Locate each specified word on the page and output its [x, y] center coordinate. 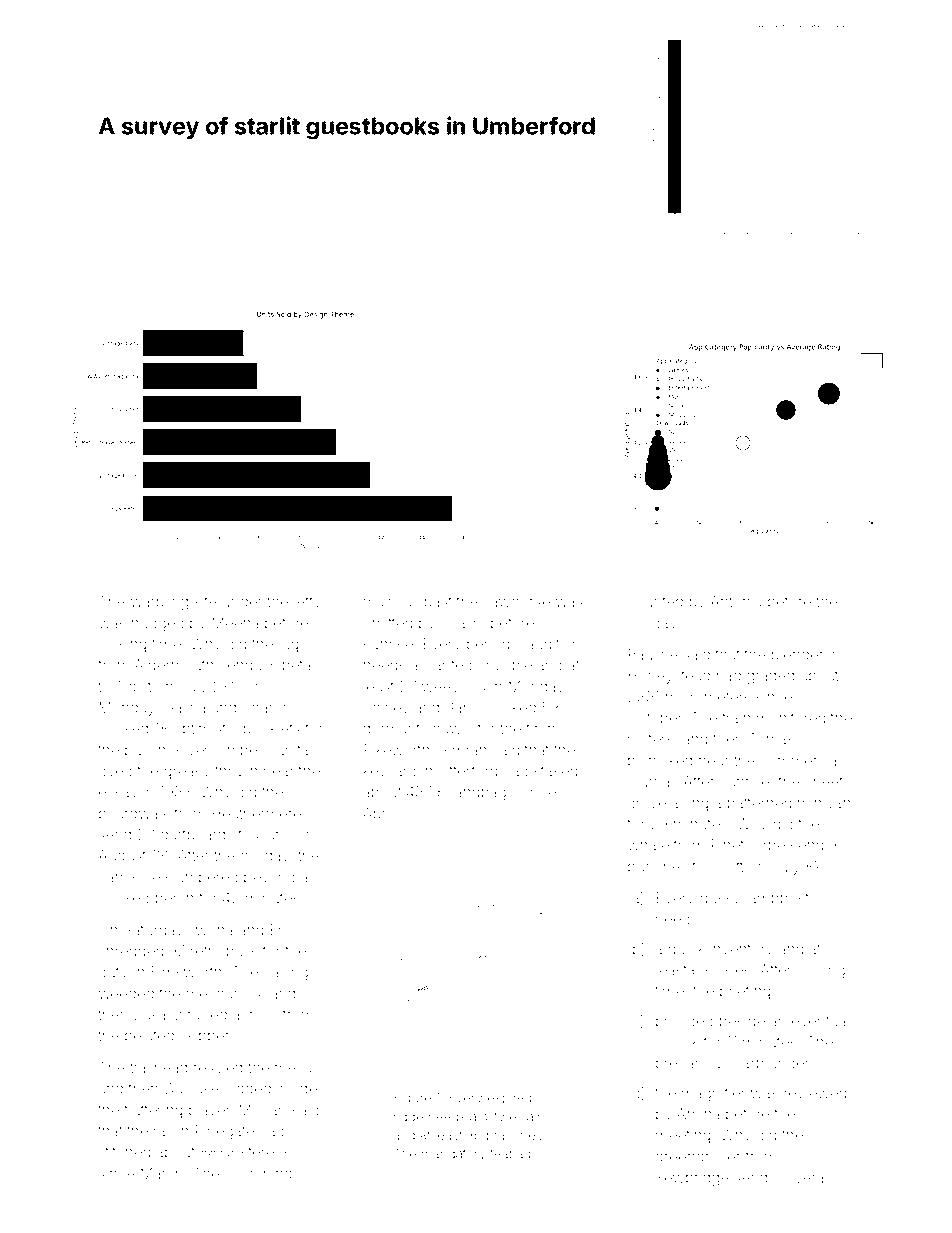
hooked [124, 898]
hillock [677, 1042]
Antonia [735, 601]
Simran [463, 750]
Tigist [133, 688]
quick [686, 950]
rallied [207, 1014]
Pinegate [225, 1132]
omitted [387, 623]
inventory [742, 951]
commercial [800, 760]
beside [742, 1021]
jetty [307, 603]
